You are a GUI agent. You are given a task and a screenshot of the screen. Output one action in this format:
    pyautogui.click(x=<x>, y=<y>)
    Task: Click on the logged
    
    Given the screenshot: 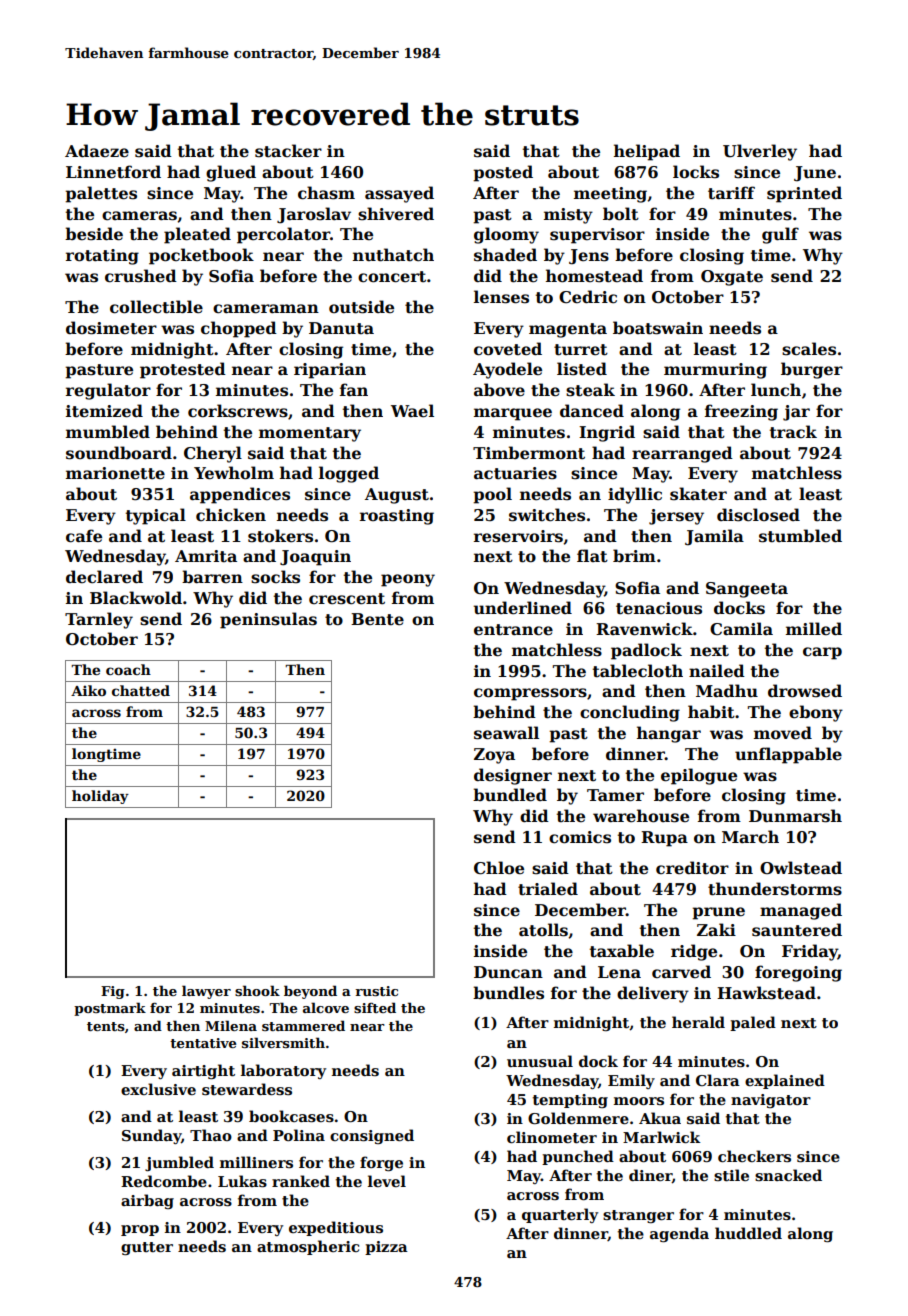 What is the action you would take?
    pyautogui.click(x=349, y=474)
